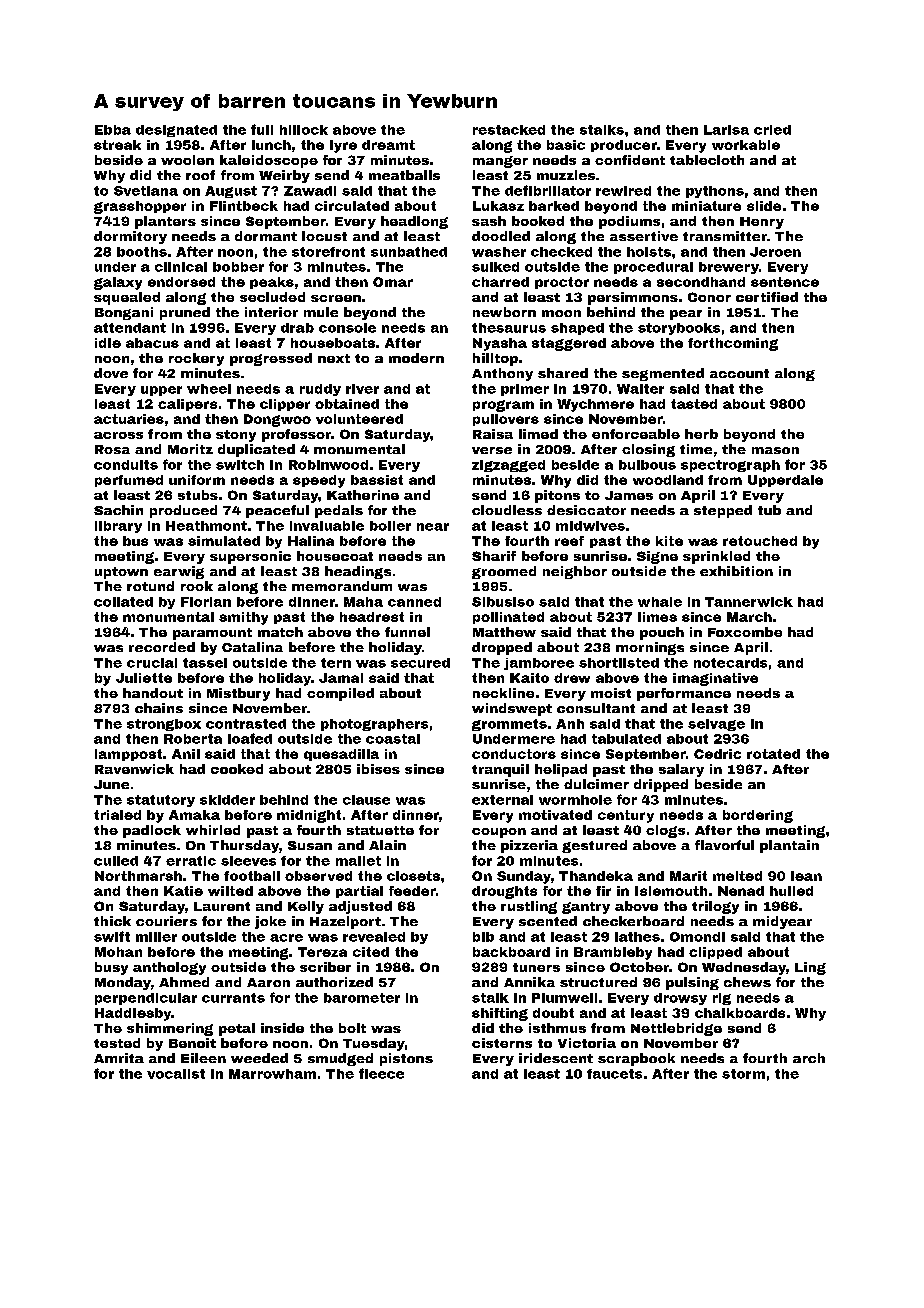  What do you see at coordinates (176, 131) in the screenshot?
I see `designated` at bounding box center [176, 131].
